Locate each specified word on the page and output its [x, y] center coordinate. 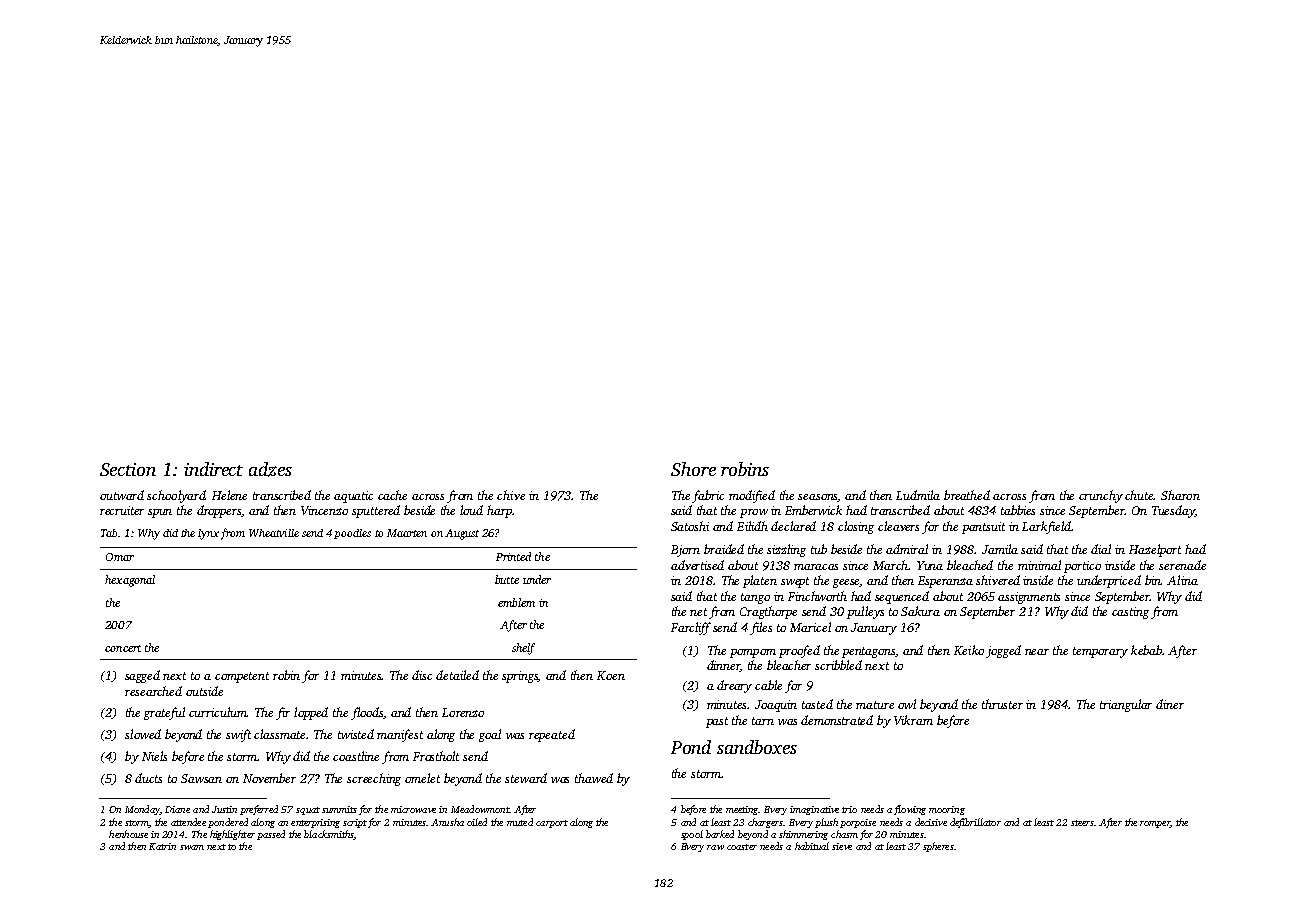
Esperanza [945, 582]
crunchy [1101, 496]
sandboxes [757, 747]
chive [511, 495]
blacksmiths [329, 835]
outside [204, 691]
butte [507, 579]
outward [122, 495]
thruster [1002, 704]
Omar [120, 557]
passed [271, 835]
